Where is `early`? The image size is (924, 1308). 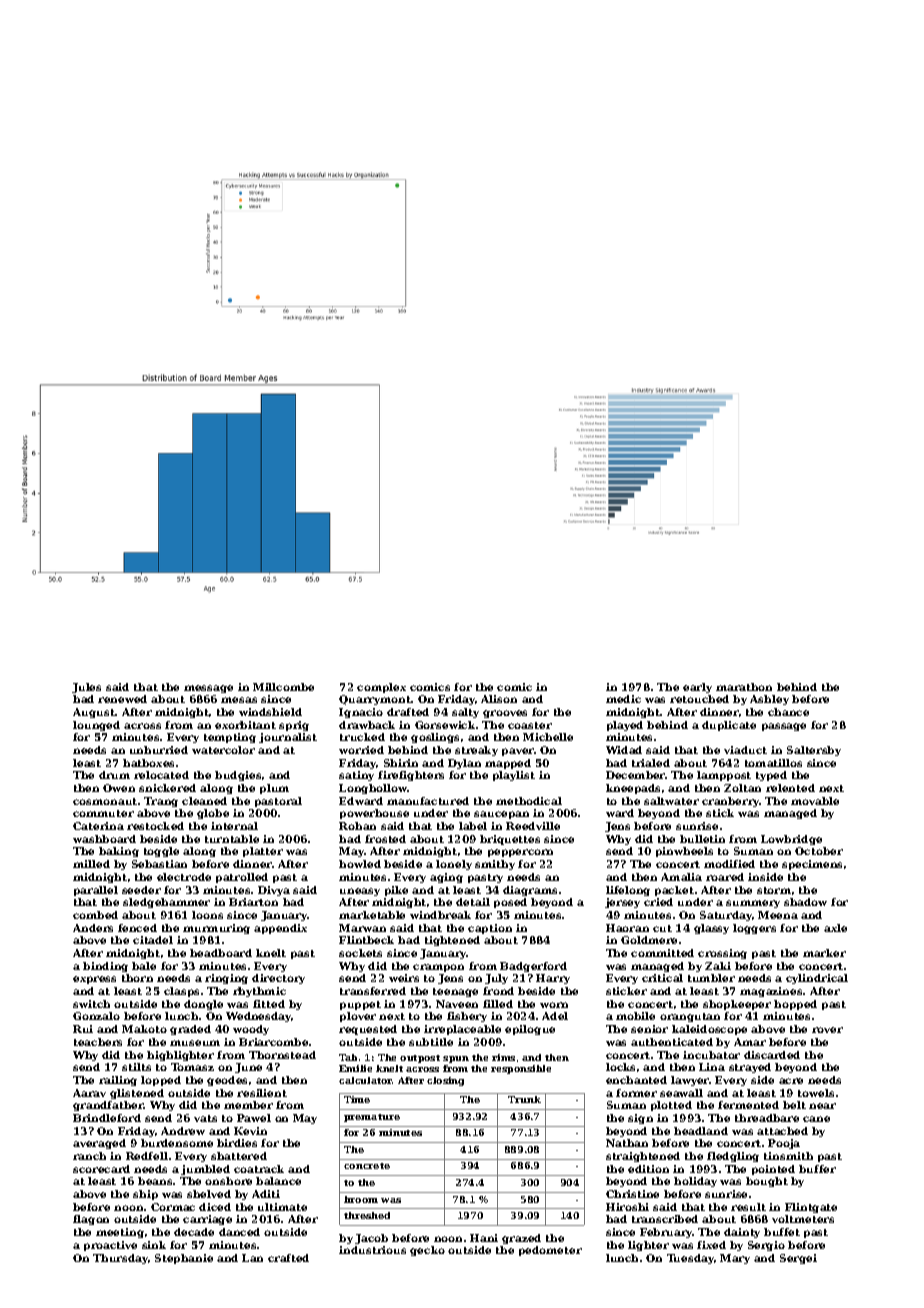 early is located at coordinates (697, 688).
